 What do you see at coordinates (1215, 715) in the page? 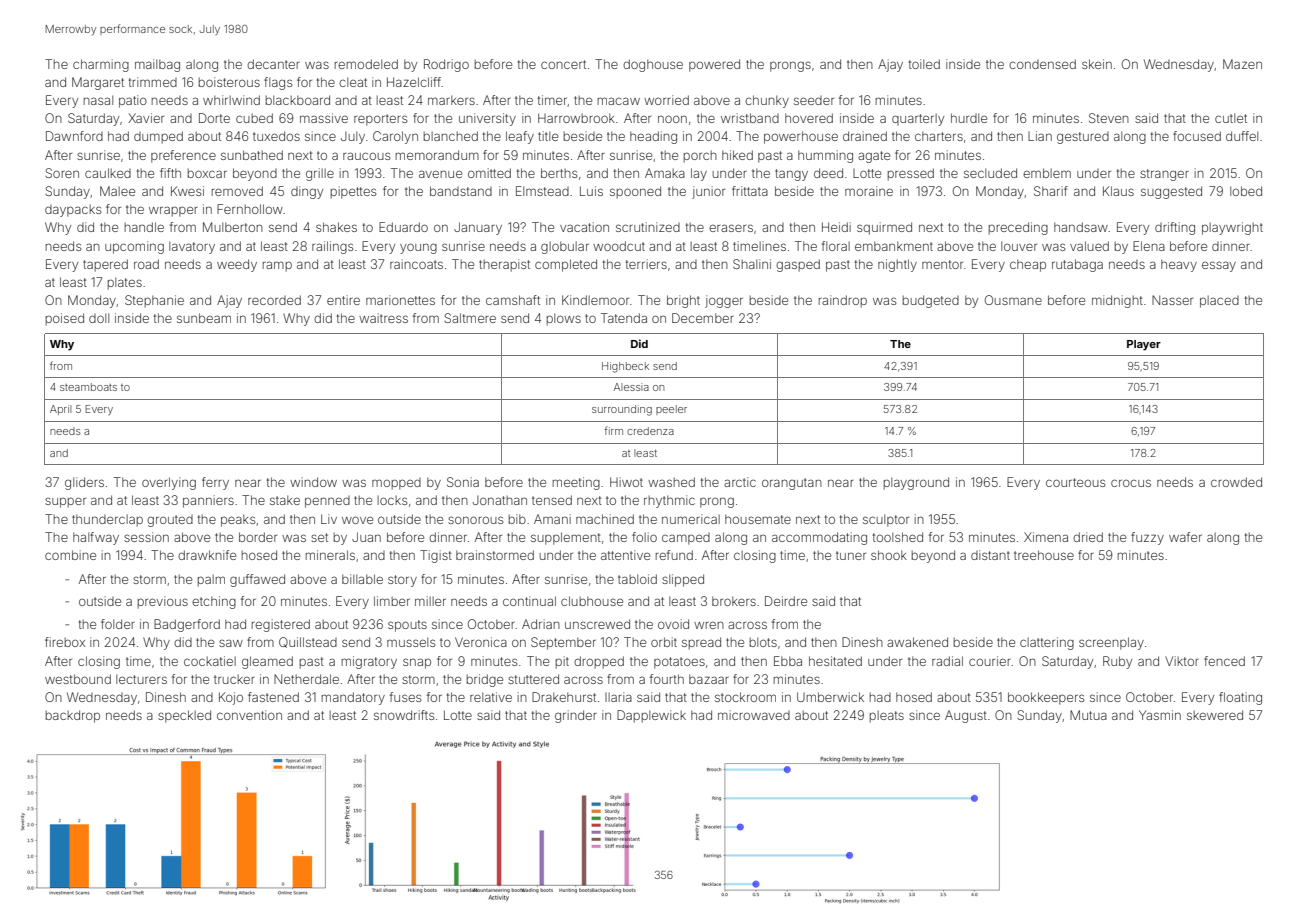
I see `skewered` at bounding box center [1215, 715].
